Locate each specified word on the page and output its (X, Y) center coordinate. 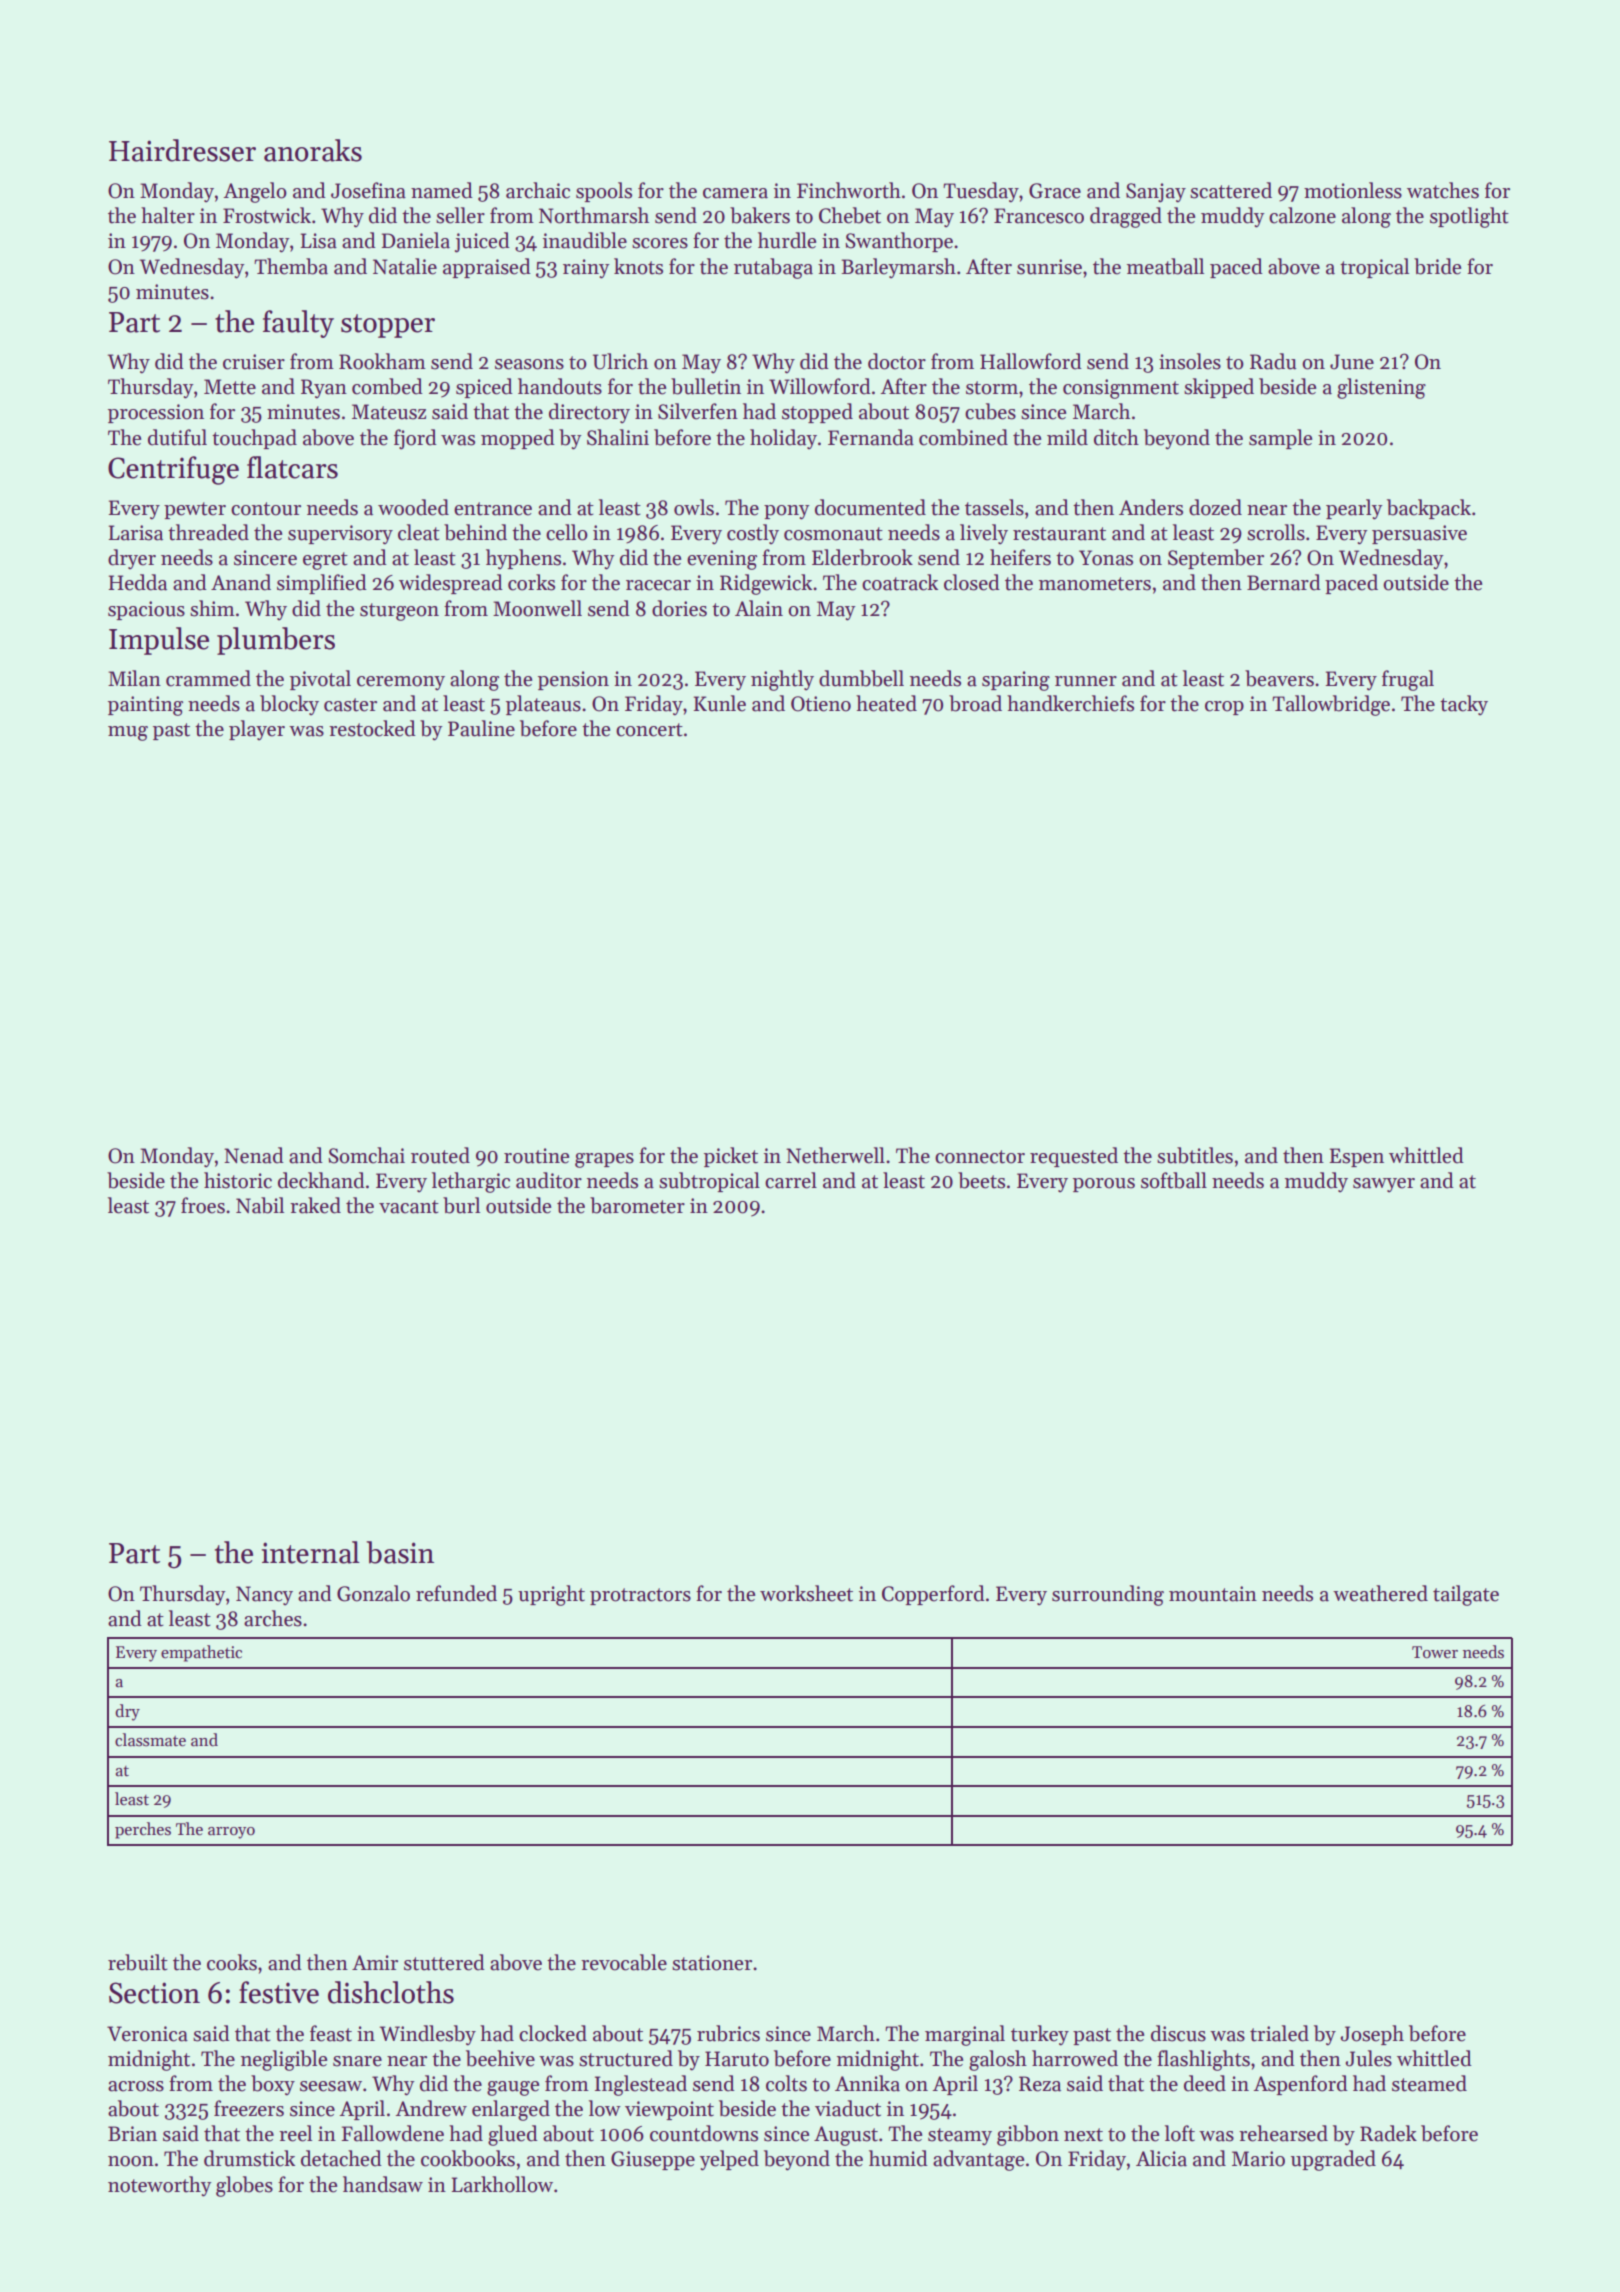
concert (649, 730)
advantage (978, 2160)
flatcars (292, 467)
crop (1224, 708)
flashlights (1203, 2060)
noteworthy (160, 2186)
